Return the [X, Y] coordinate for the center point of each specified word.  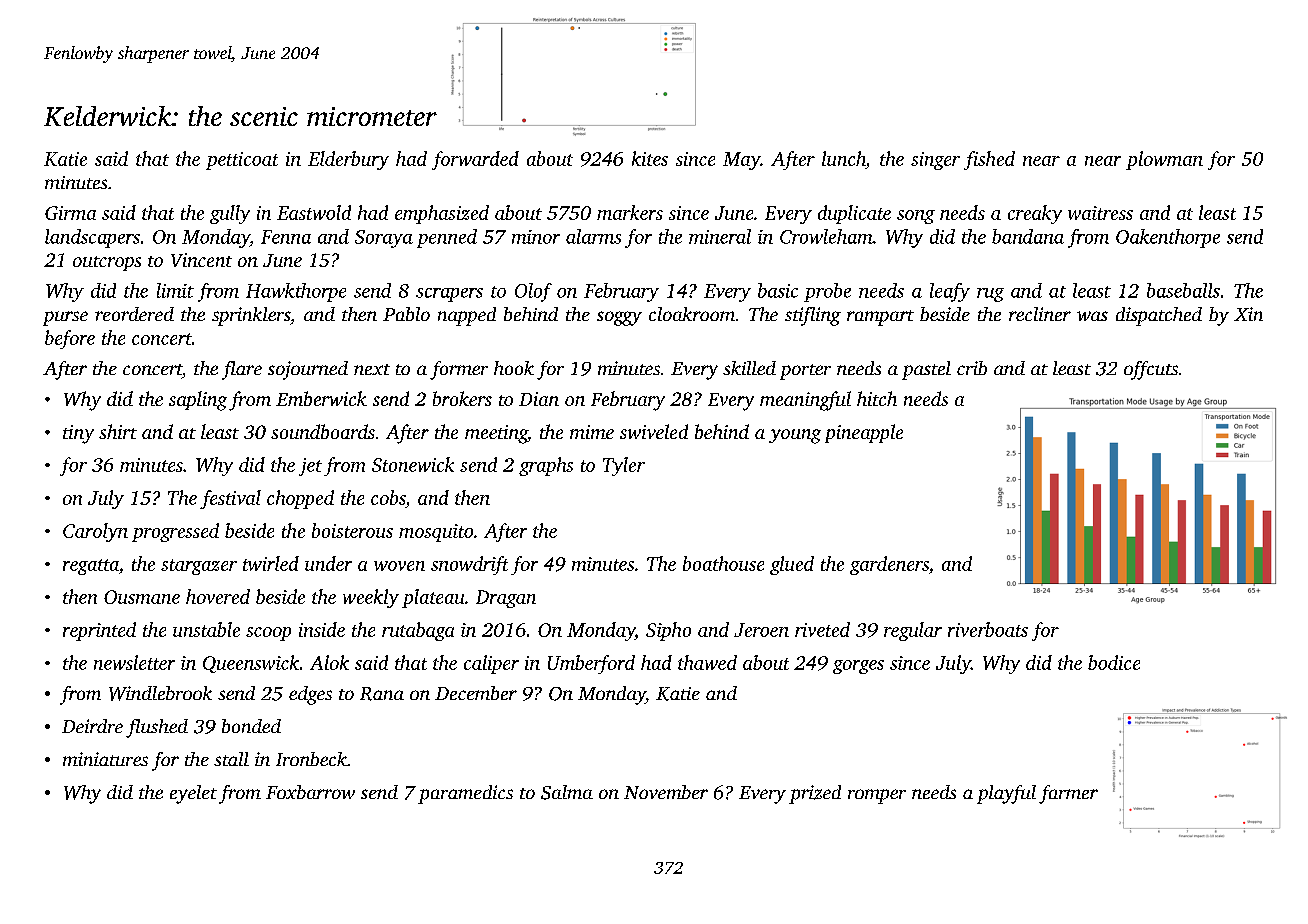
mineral [720, 236]
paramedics [465, 794]
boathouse [723, 563]
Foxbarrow [310, 792]
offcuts [1151, 370]
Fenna [286, 237]
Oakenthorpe [1168, 238]
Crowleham [826, 236]
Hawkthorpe [296, 292]
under [328, 563]
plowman [1164, 160]
